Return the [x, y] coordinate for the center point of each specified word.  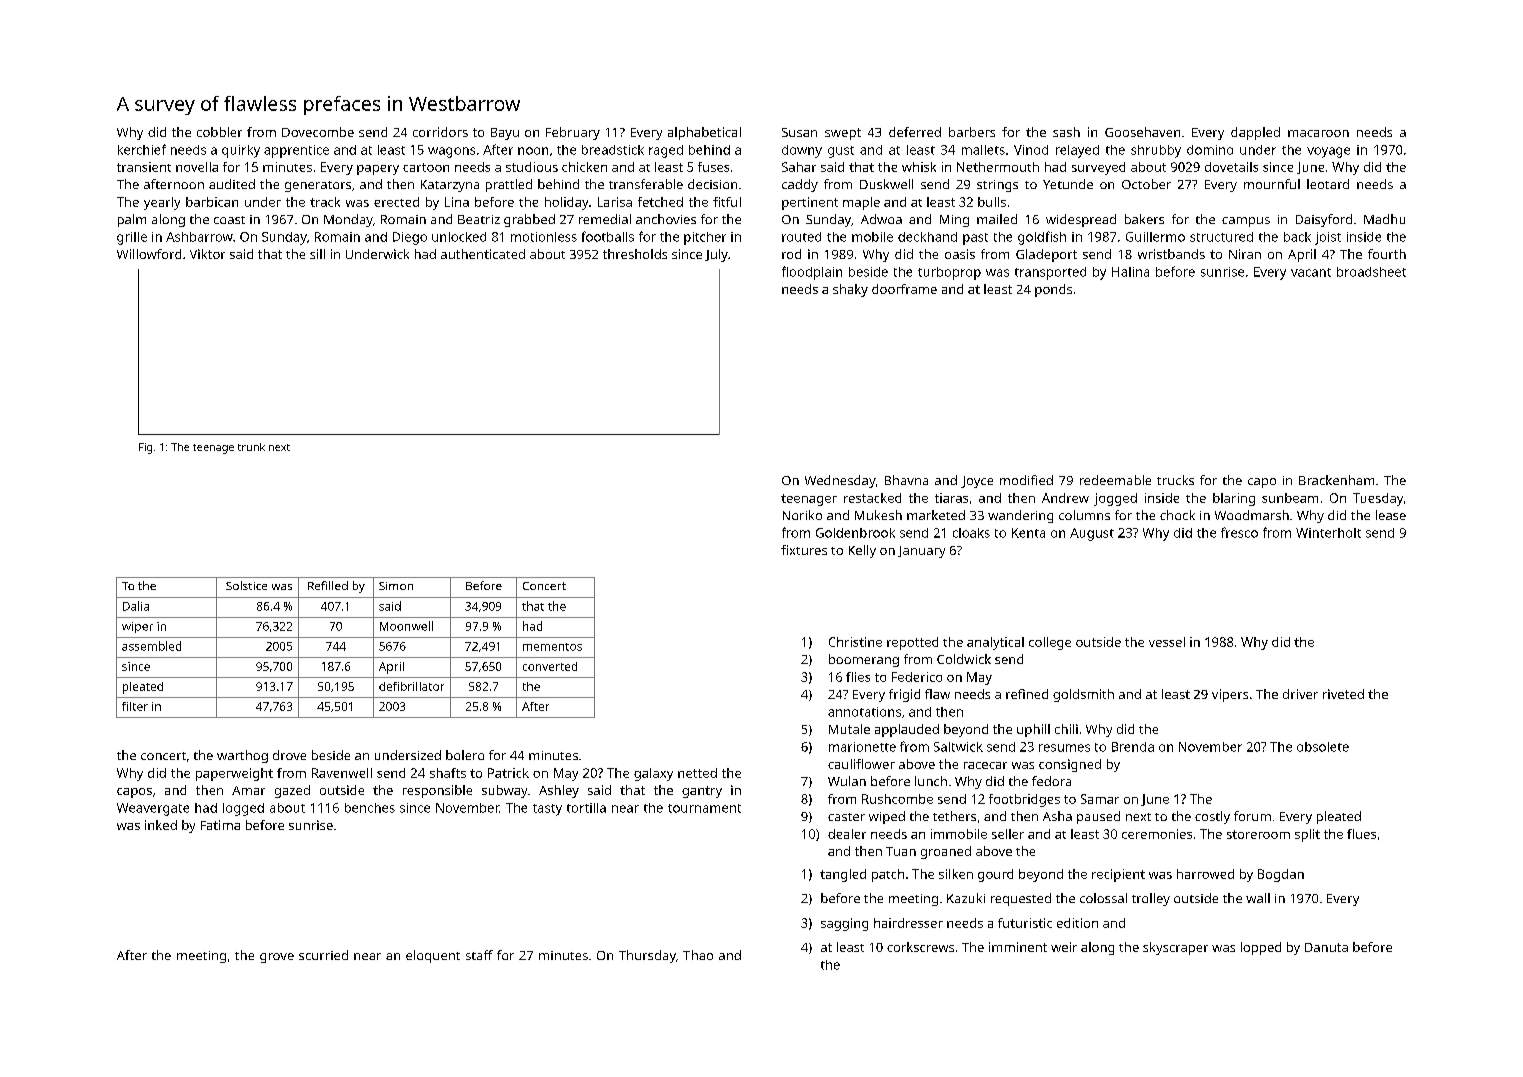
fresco [1239, 532]
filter [135, 706]
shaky [850, 290]
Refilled [328, 585]
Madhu [1384, 219]
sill [317, 254]
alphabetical [704, 133]
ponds [1053, 290]
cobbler [219, 132]
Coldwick [964, 659]
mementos [552, 647]
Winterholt [1328, 533]
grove [277, 958]
